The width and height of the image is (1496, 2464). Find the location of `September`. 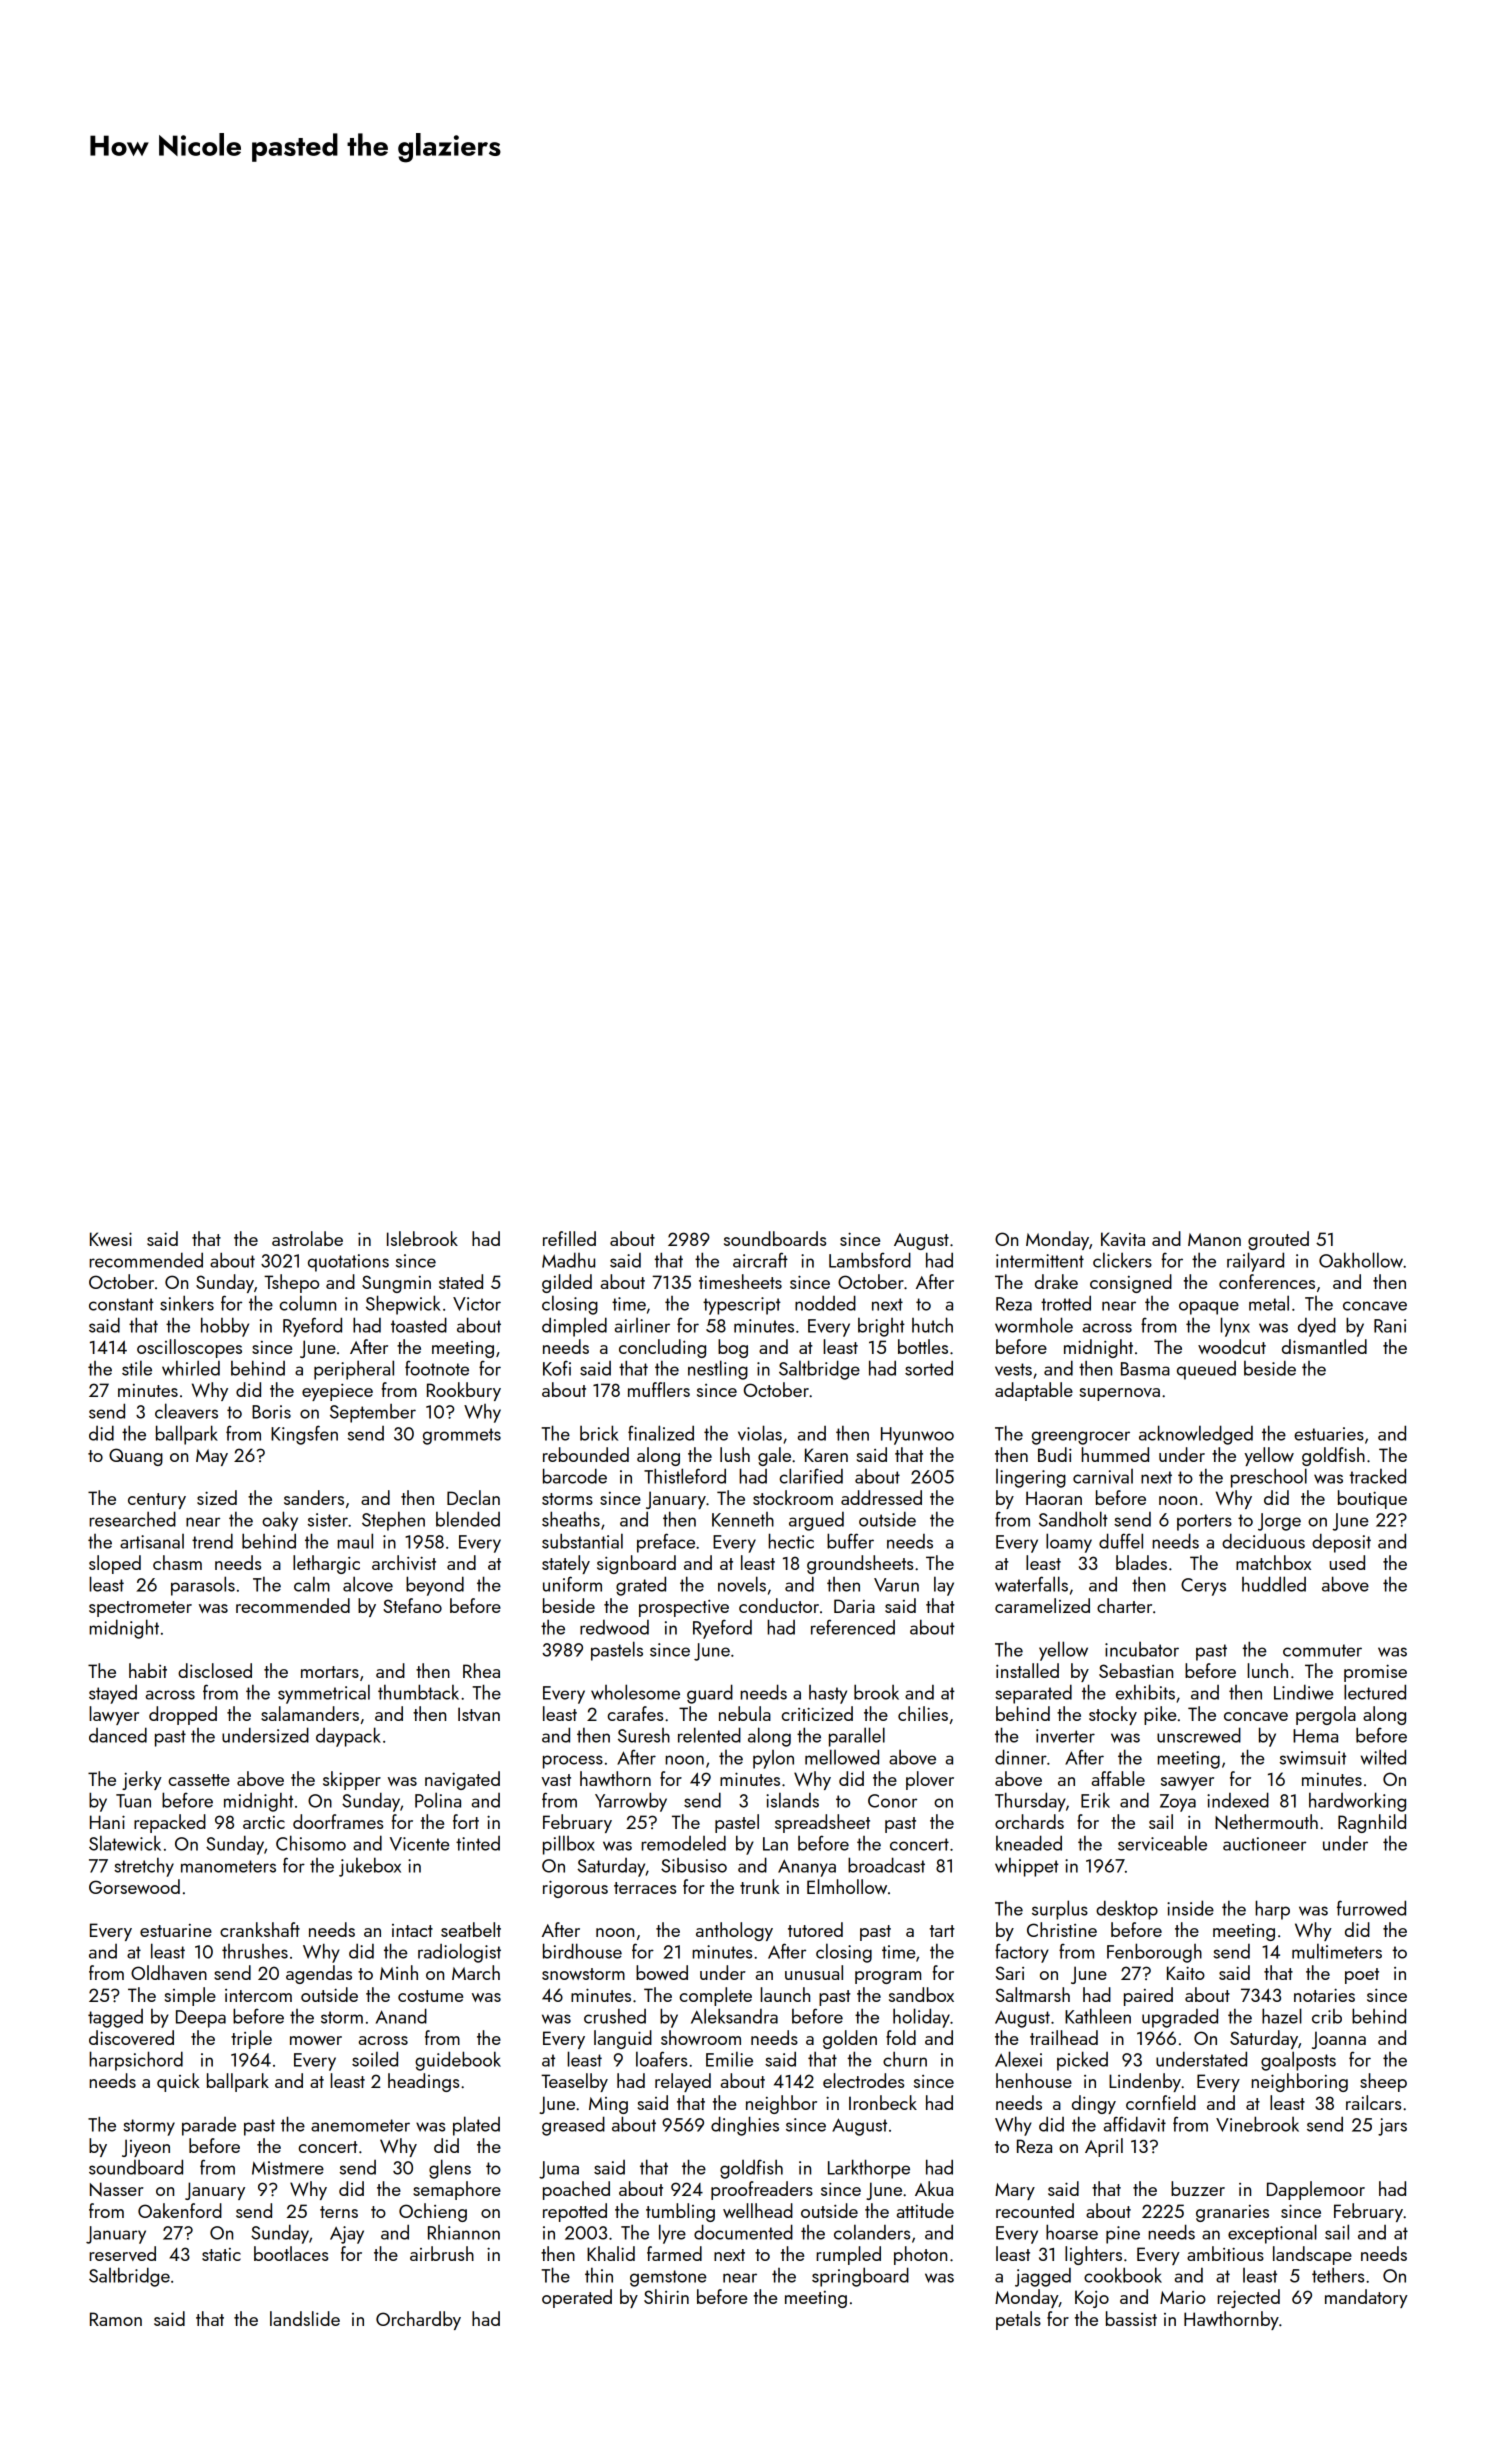

September is located at coordinates (373, 1413).
